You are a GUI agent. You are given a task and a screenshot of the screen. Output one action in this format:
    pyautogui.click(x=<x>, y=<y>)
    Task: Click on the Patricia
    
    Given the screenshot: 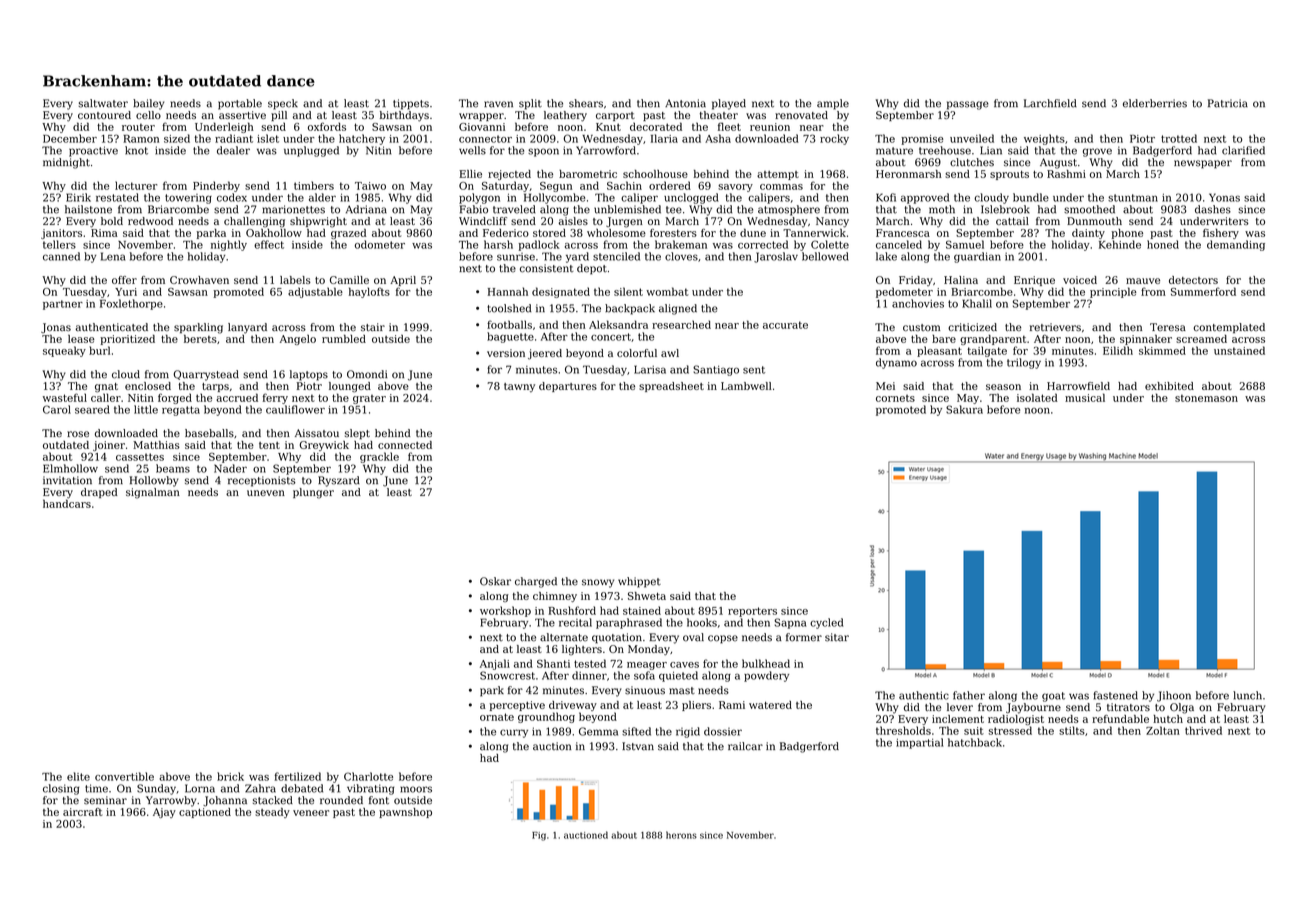 What is the action you would take?
    pyautogui.click(x=1228, y=103)
